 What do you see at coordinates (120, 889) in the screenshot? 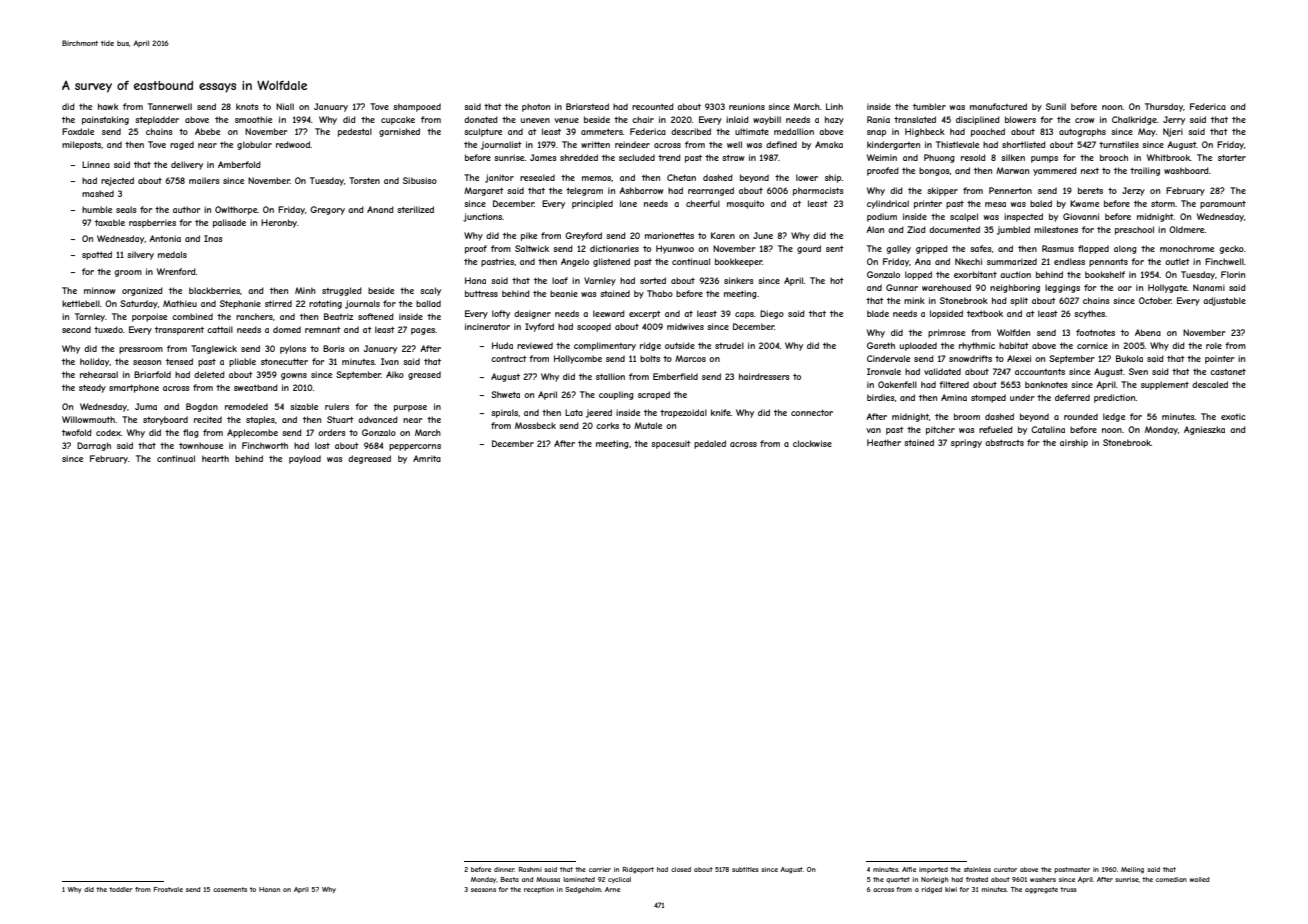
I see `toddler` at bounding box center [120, 889].
